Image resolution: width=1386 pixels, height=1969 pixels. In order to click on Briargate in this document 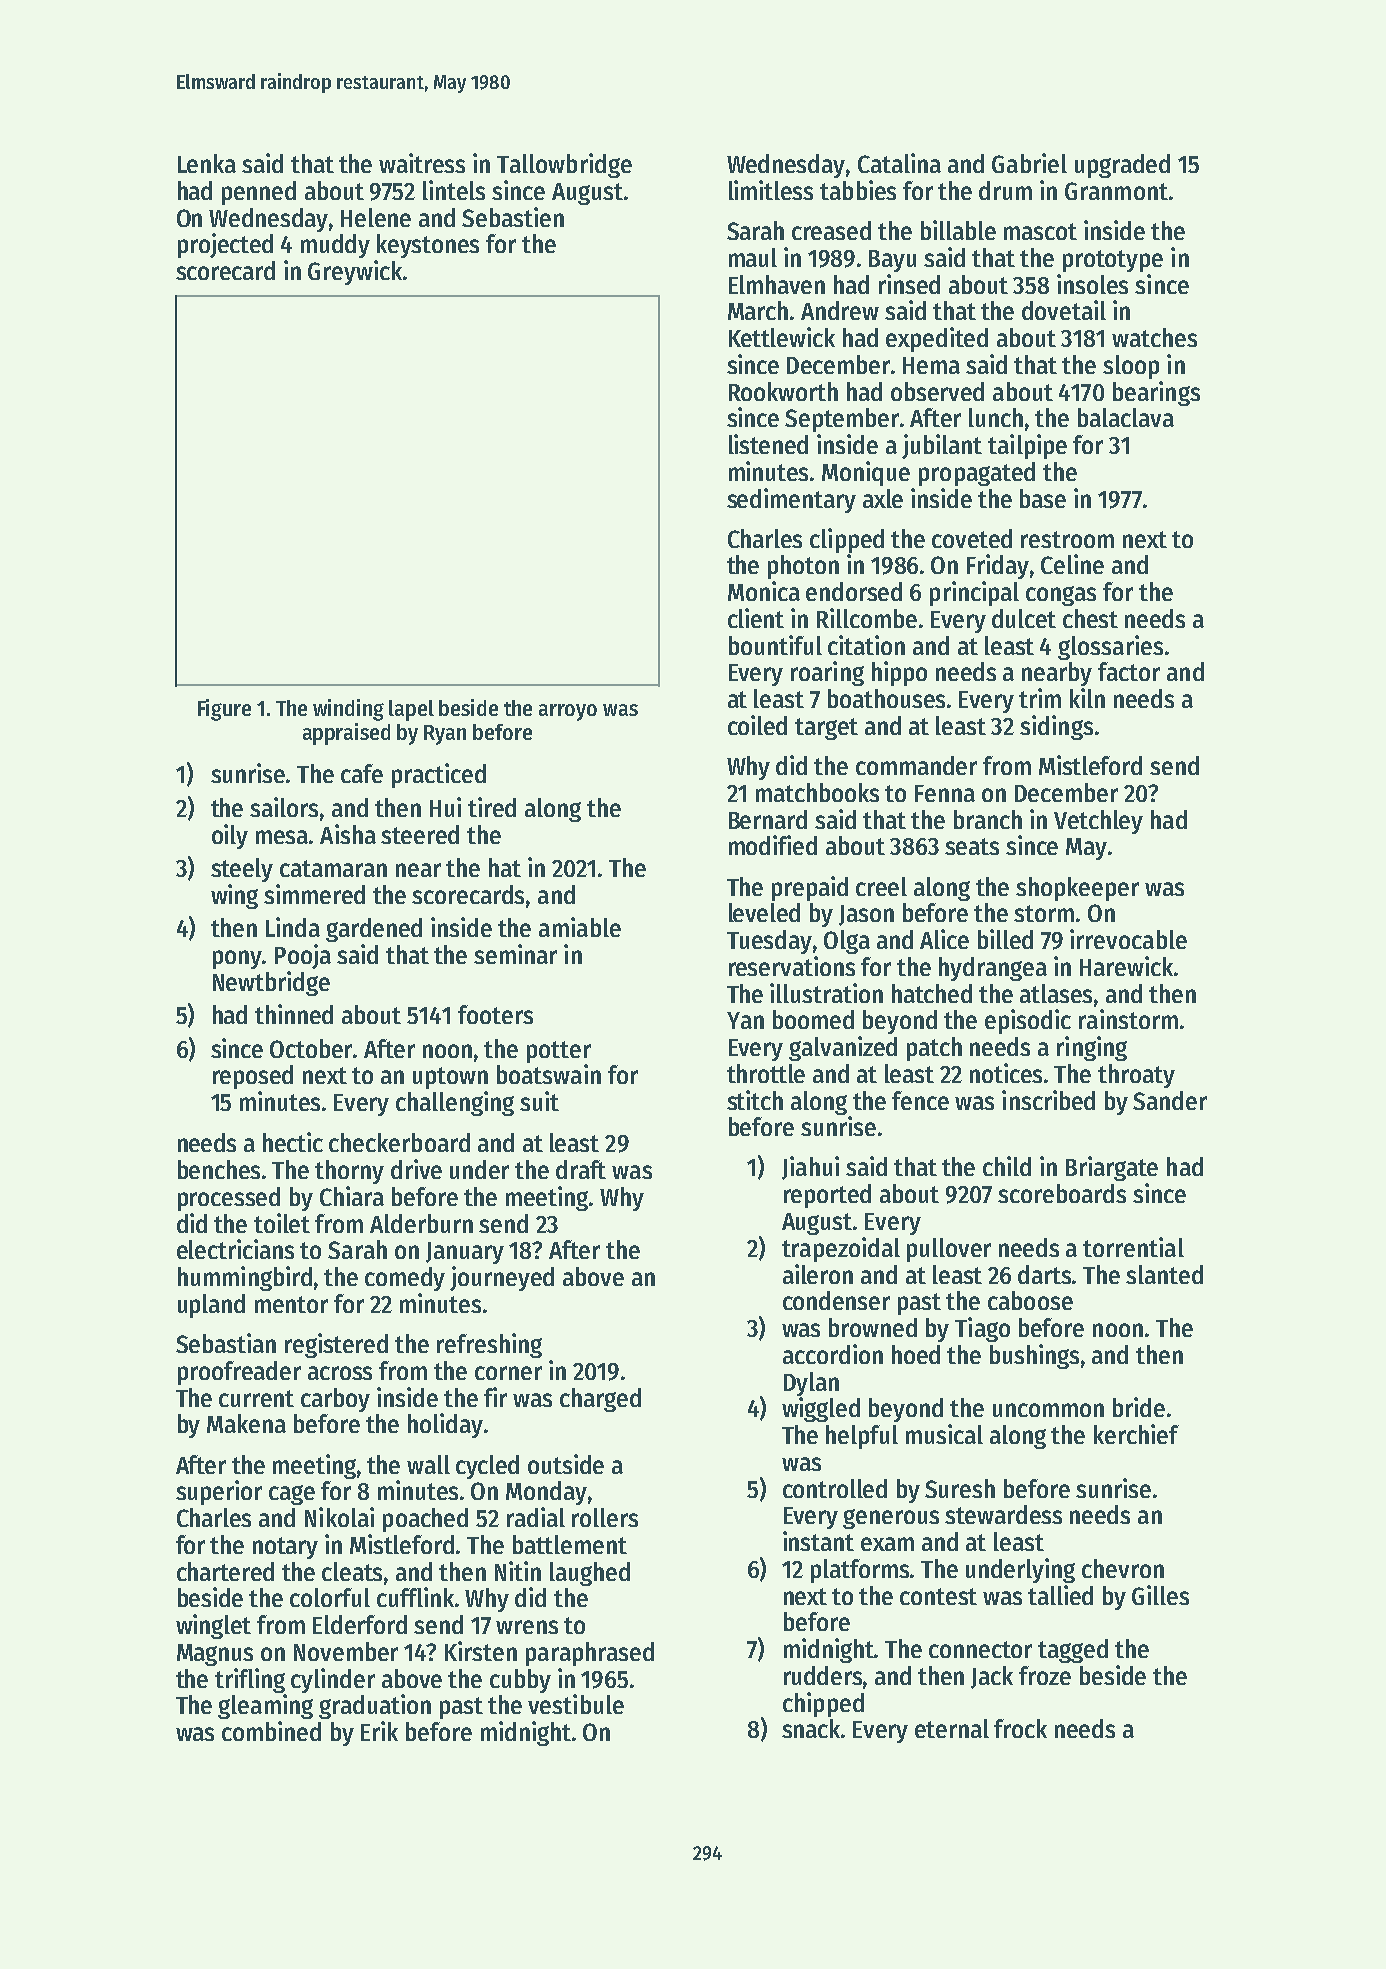, I will do `click(1112, 1168)`.
